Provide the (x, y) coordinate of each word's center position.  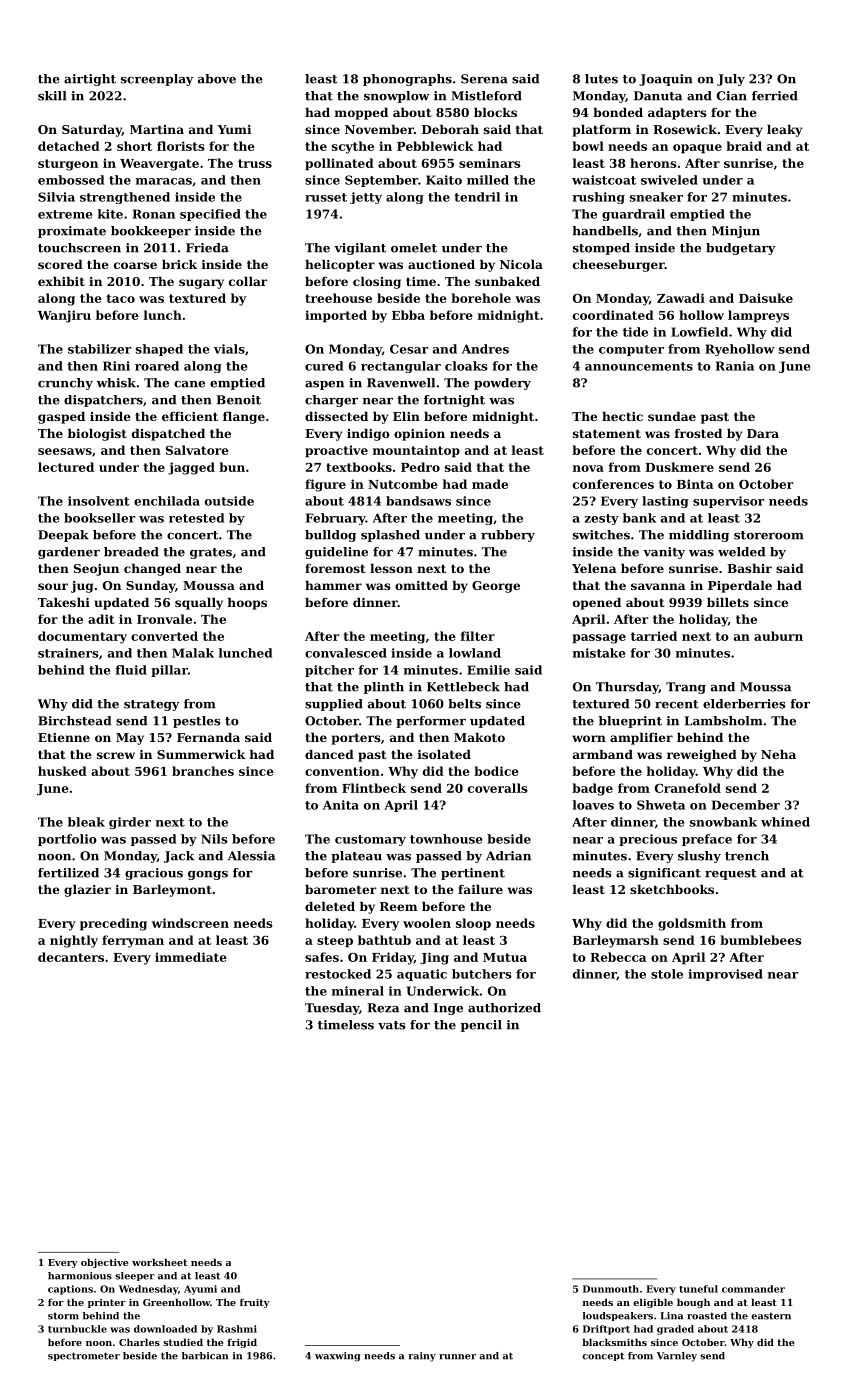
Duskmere (679, 467)
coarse (135, 265)
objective (105, 1263)
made (490, 484)
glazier (87, 891)
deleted (330, 906)
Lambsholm (723, 721)
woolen (427, 923)
